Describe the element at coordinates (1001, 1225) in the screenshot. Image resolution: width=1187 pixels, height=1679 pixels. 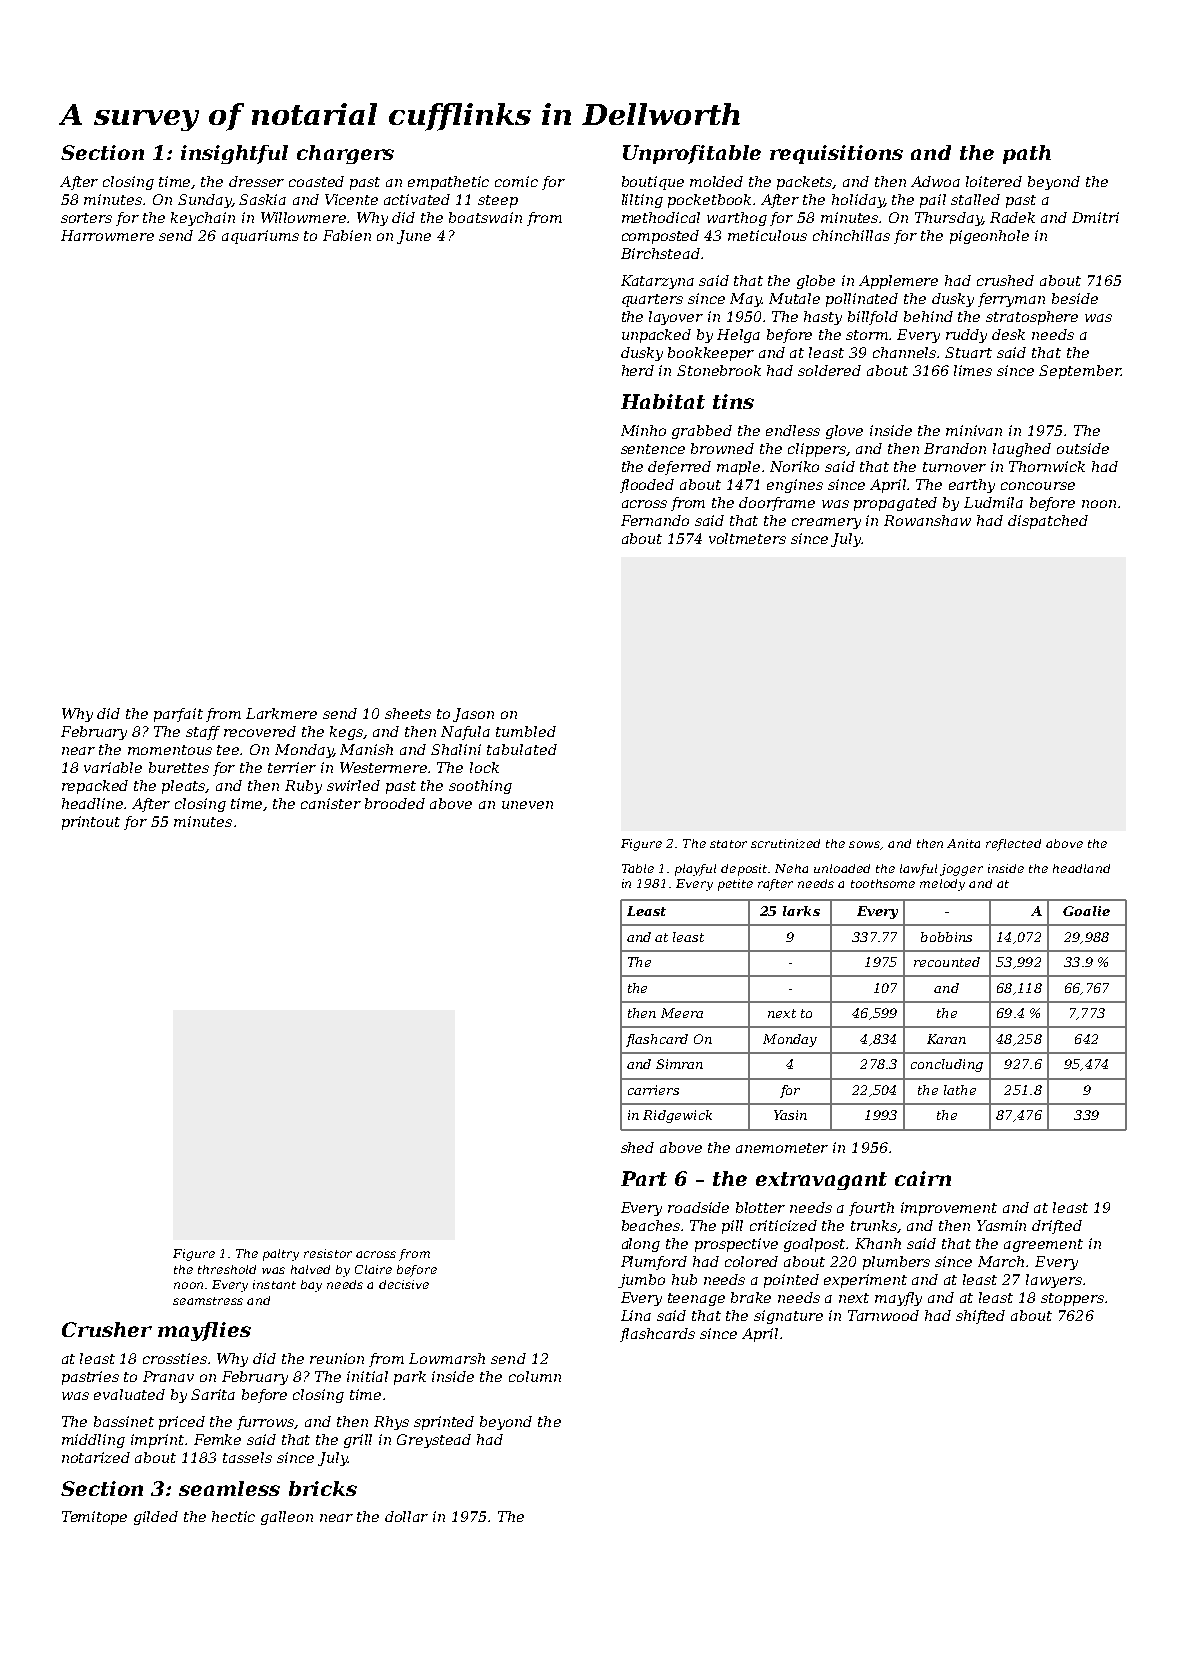
I see `Yasmin` at that location.
